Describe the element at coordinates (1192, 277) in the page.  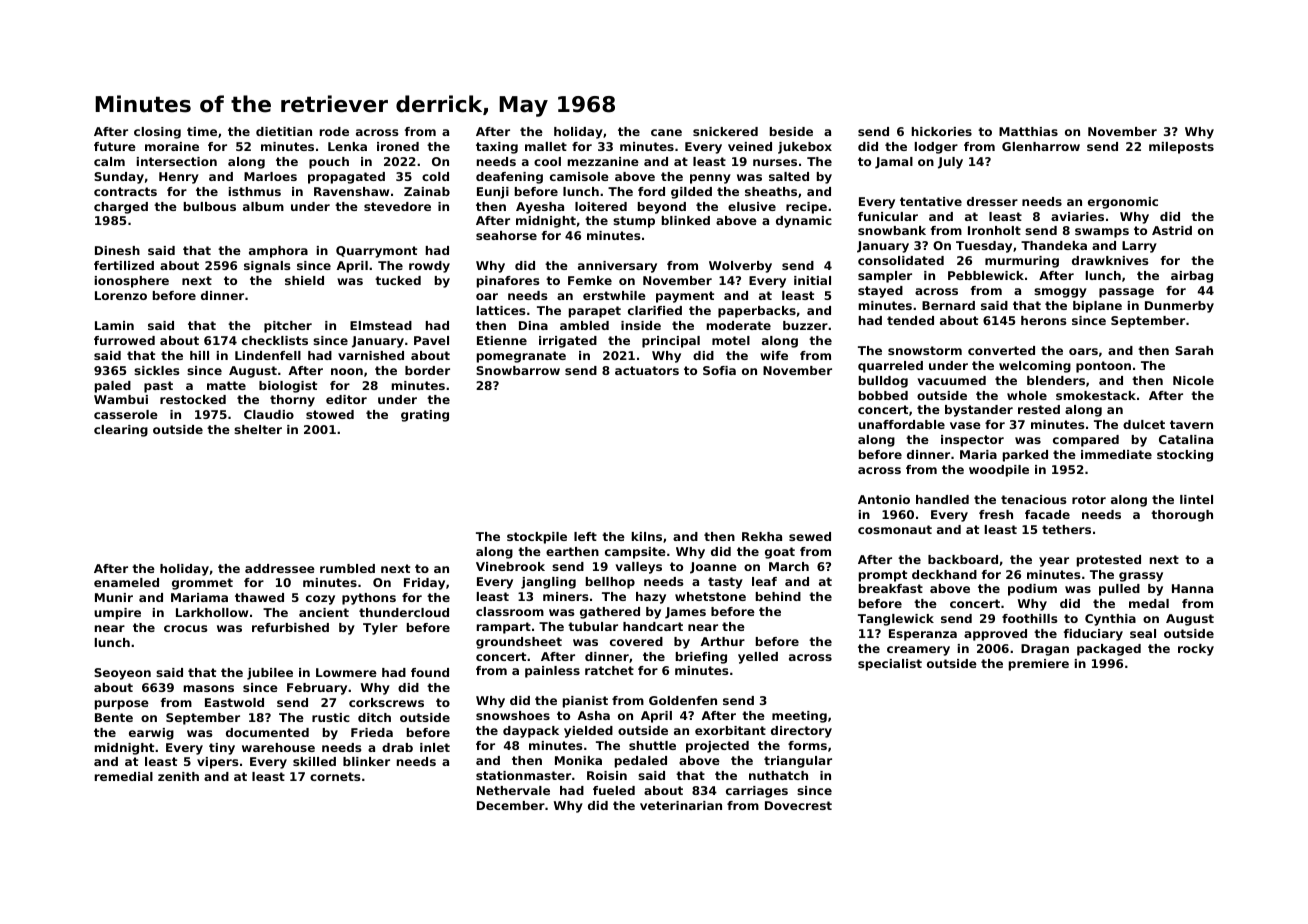
I see `airbag` at that location.
